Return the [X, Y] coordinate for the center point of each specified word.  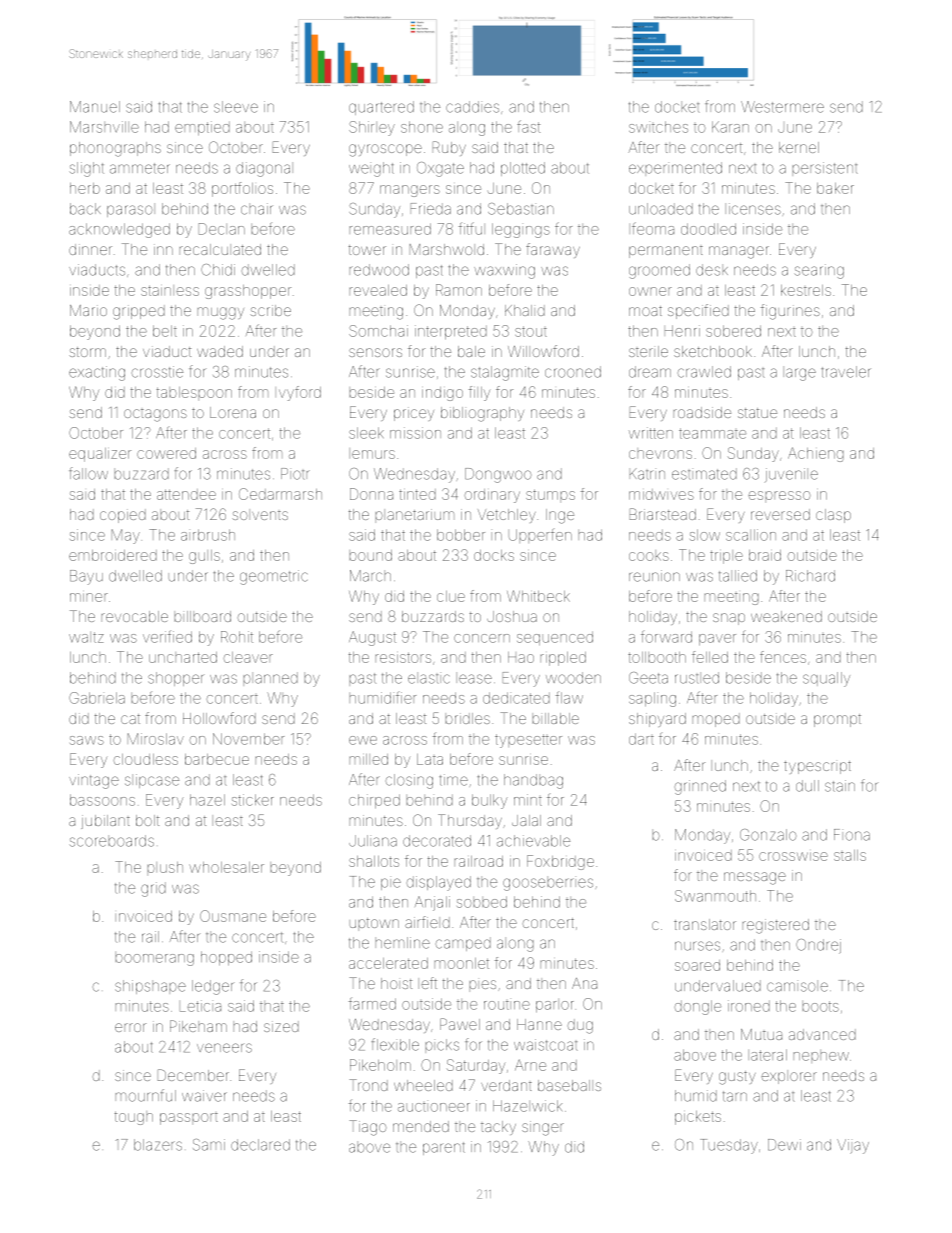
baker [835, 188]
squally [826, 679]
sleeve [236, 107]
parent [444, 1148]
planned [270, 679]
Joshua [512, 616]
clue [451, 596]
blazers [158, 1145]
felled [710, 657]
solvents [260, 514]
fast [528, 126]
